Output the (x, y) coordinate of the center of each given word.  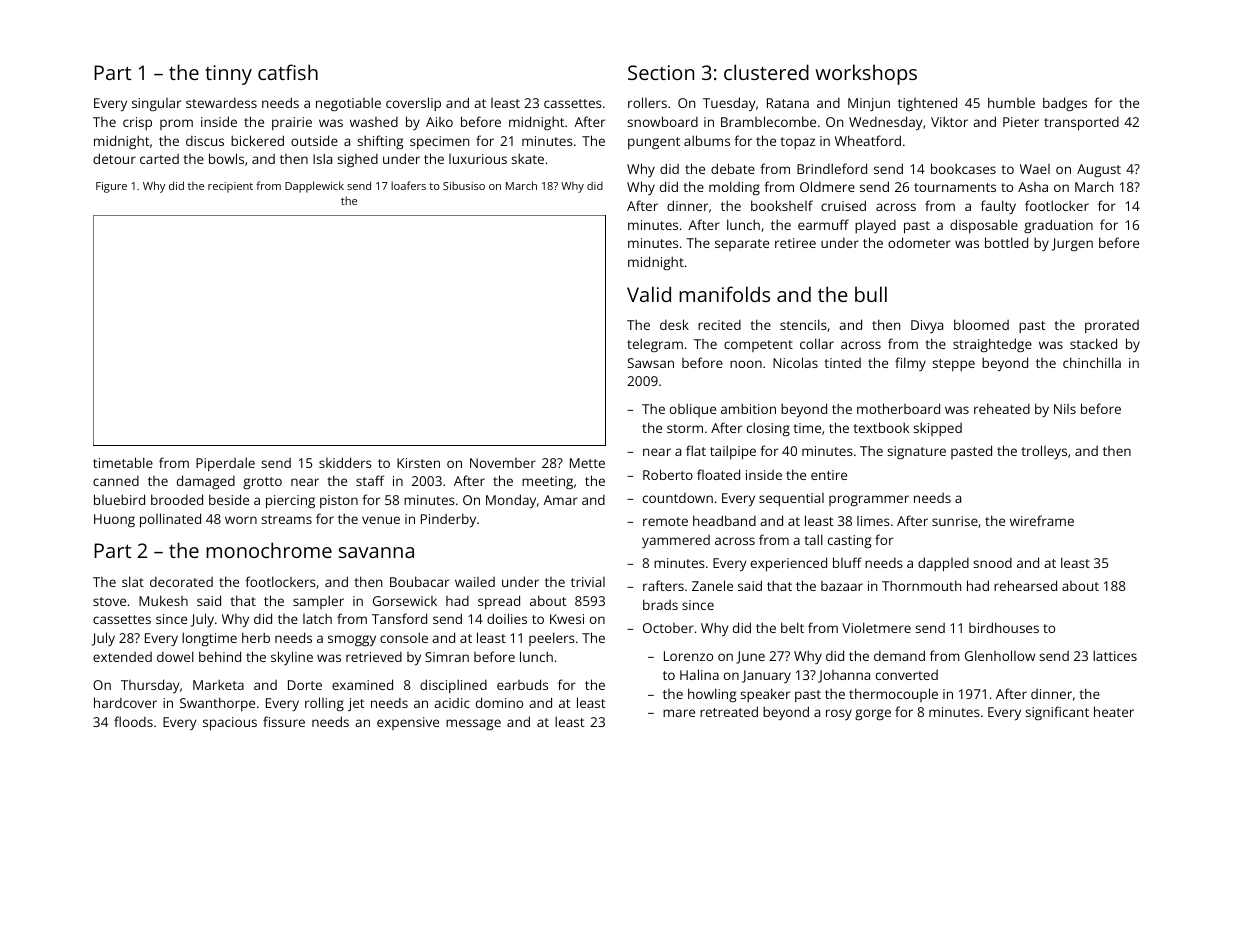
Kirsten (418, 463)
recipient (230, 187)
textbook (881, 427)
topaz (797, 143)
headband (724, 520)
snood (992, 563)
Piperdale (225, 464)
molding (734, 188)
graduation (1058, 226)
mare (679, 713)
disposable (984, 226)
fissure (284, 721)
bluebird (119, 499)
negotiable (348, 104)
